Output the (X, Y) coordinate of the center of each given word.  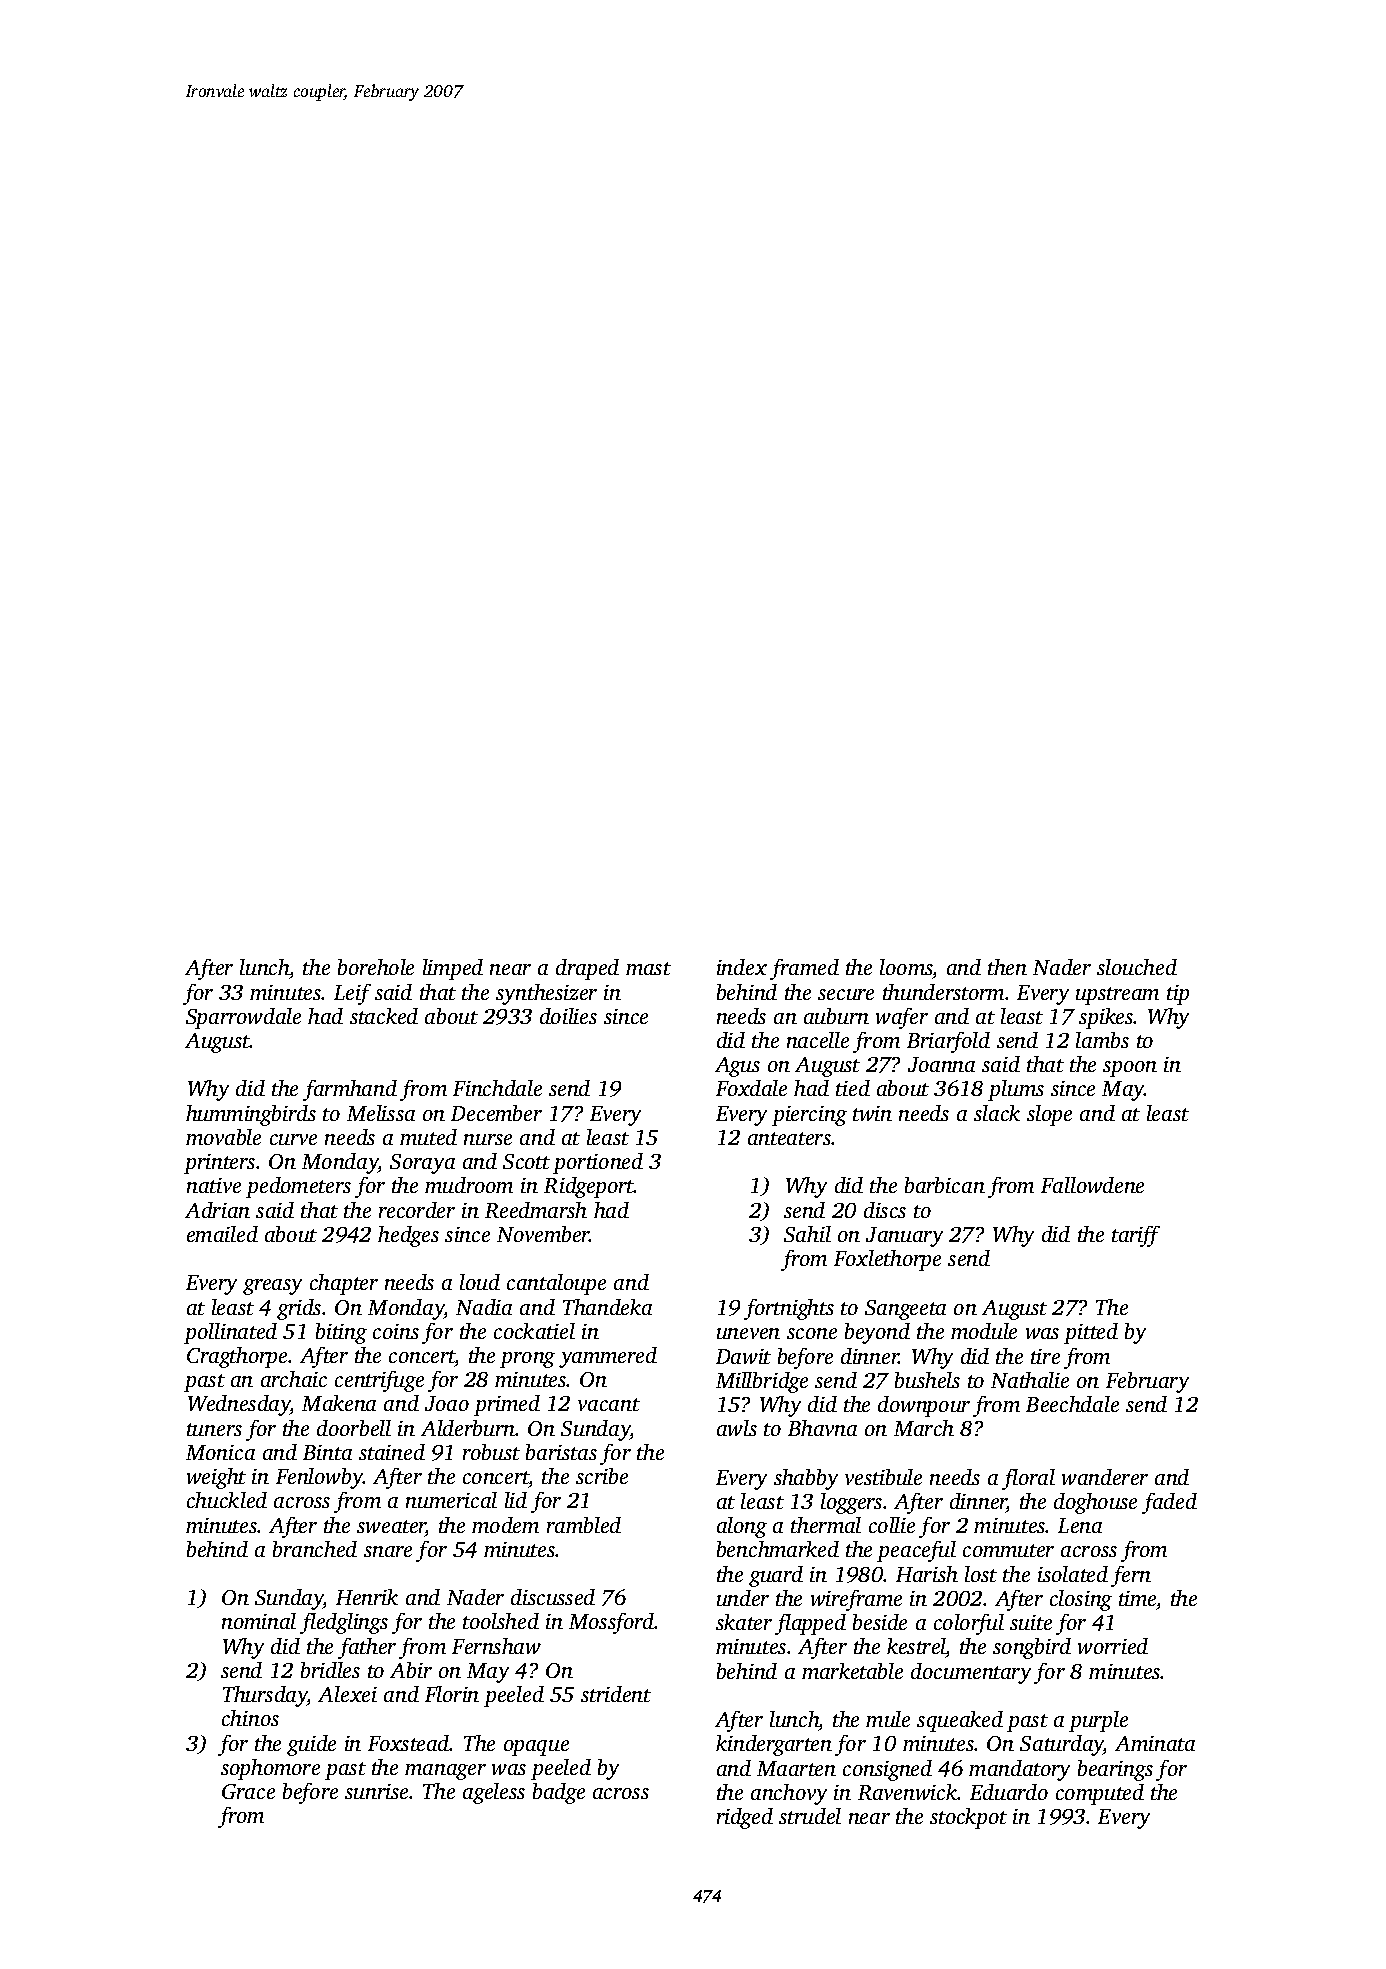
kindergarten (774, 1745)
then (1007, 967)
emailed (222, 1234)
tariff (1136, 1236)
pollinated (230, 1333)
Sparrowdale (243, 1018)
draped (587, 969)
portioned (598, 1163)
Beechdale (1072, 1404)
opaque (536, 1748)
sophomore (270, 1769)
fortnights (789, 1309)
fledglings (344, 1623)
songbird (1032, 1648)
